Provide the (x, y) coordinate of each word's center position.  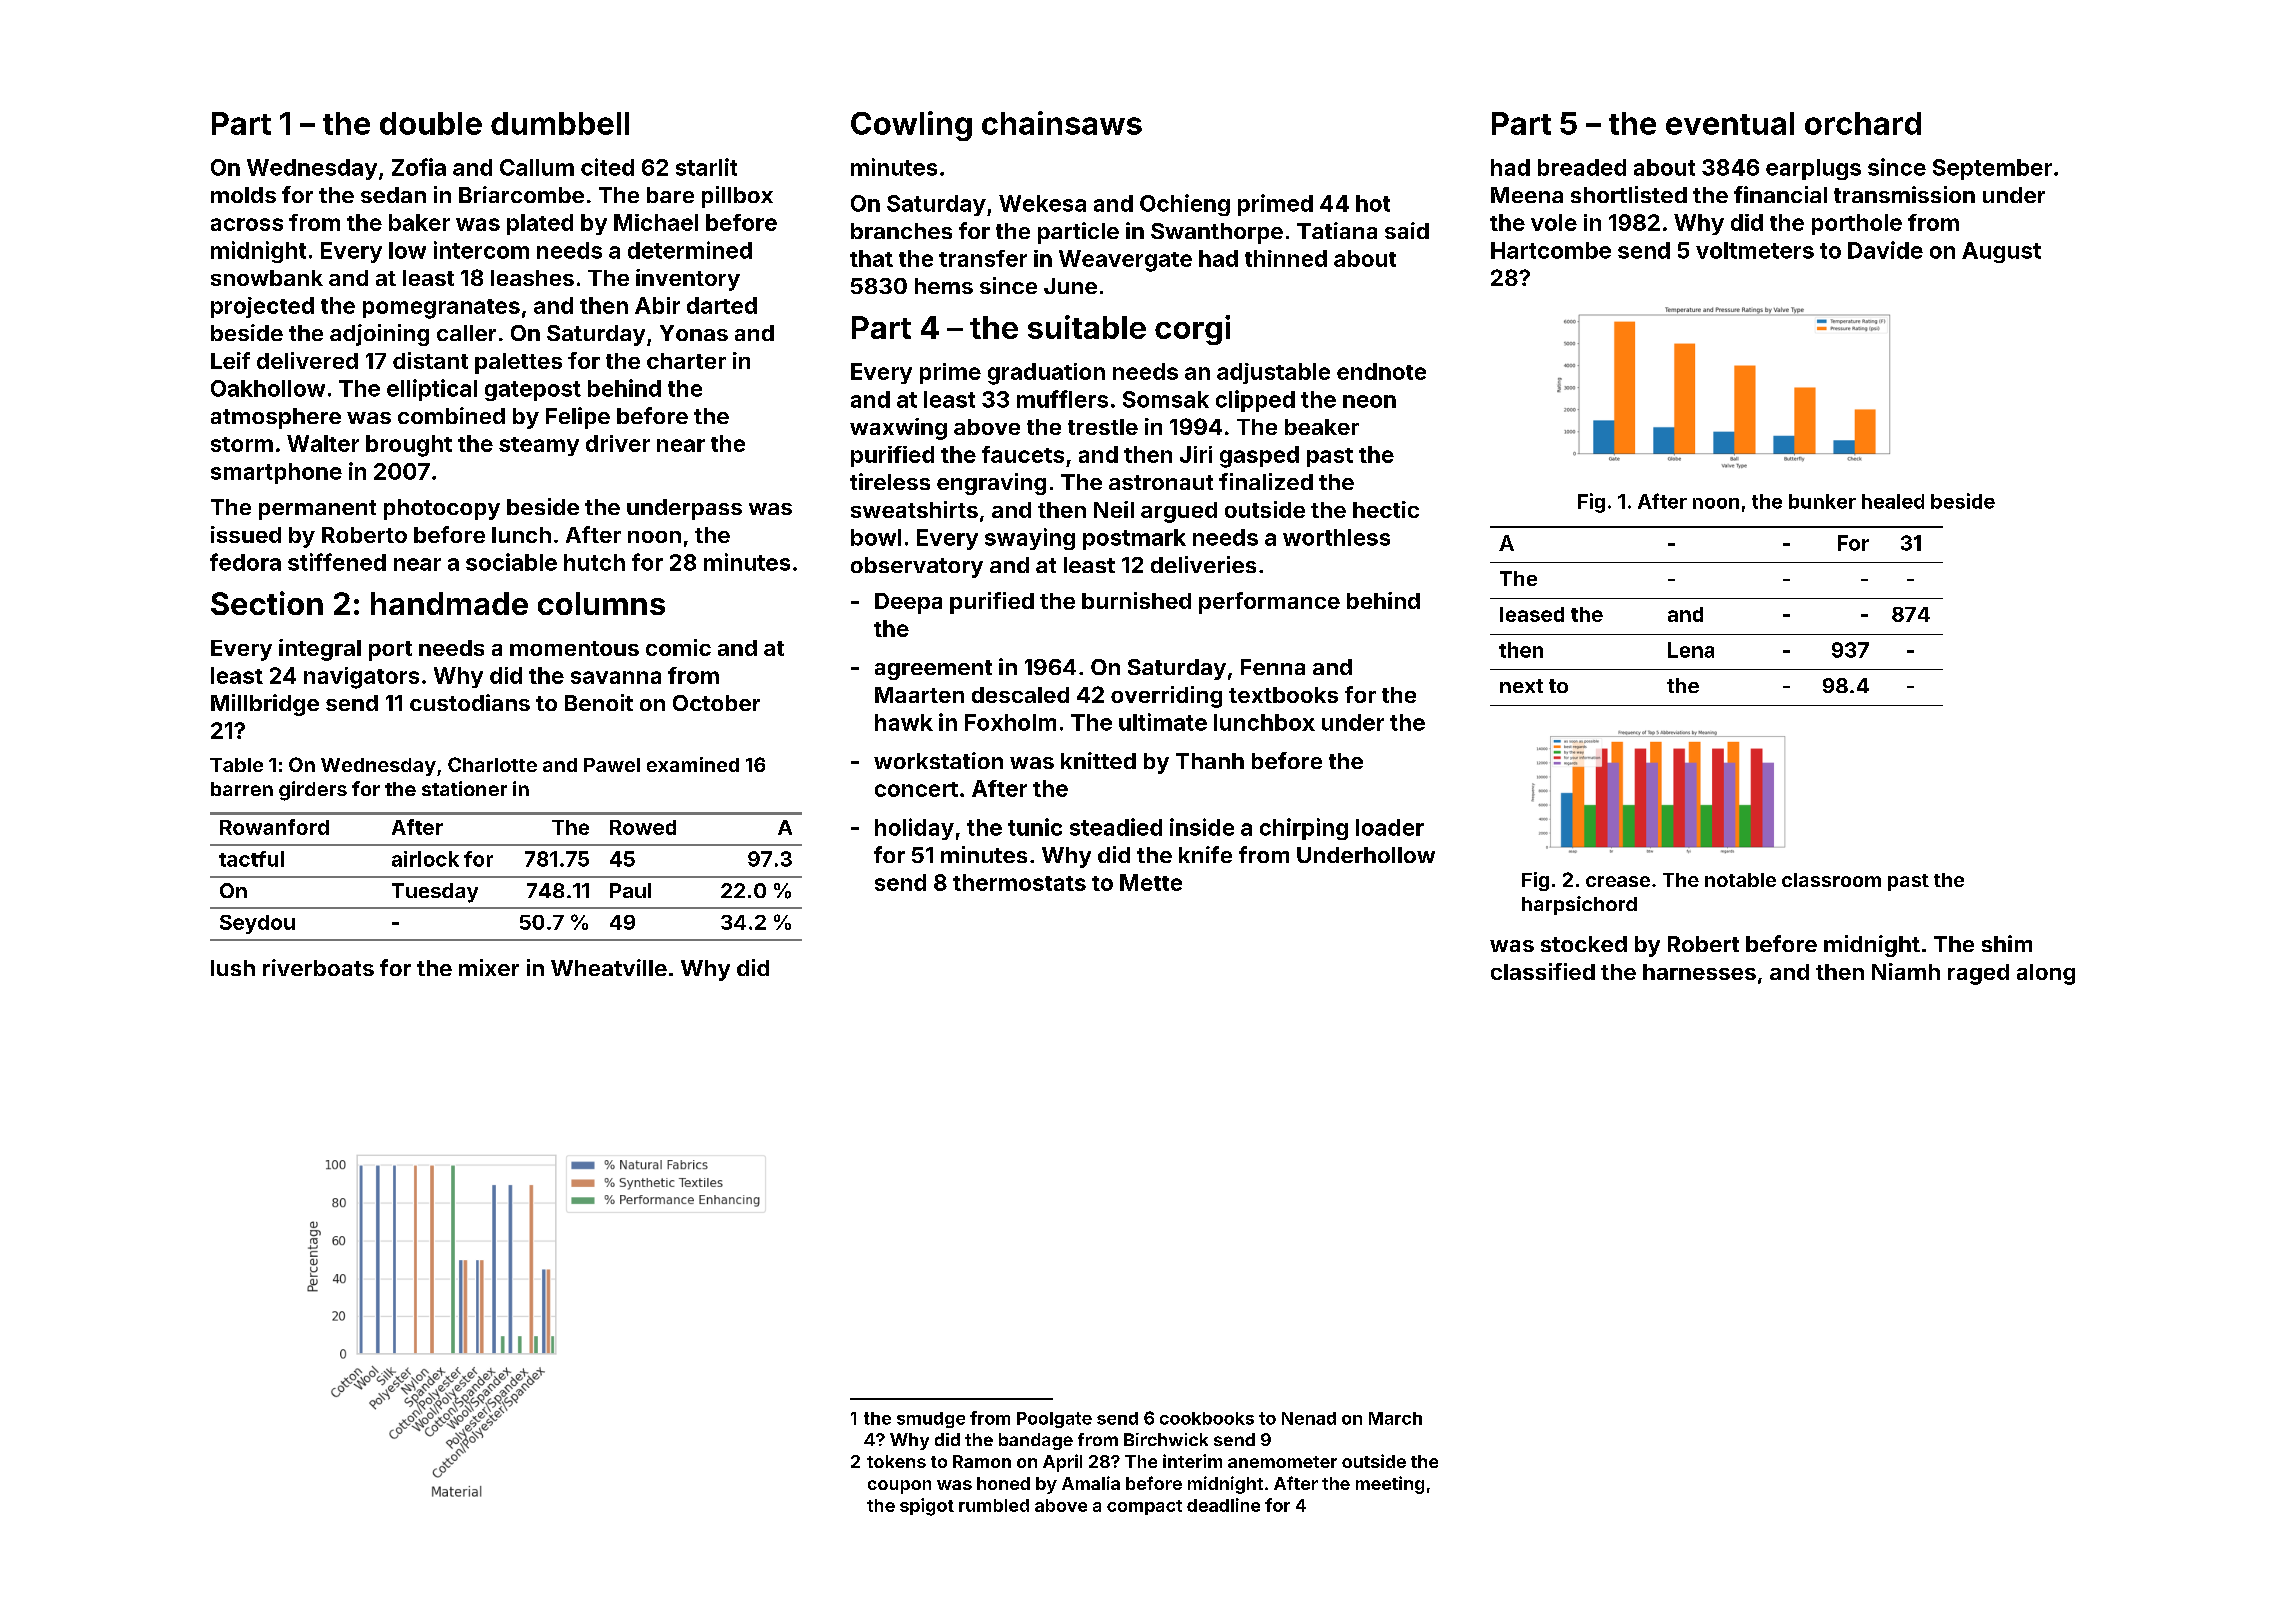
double (431, 123)
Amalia (1091, 1483)
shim (2007, 943)
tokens (896, 1461)
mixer (489, 967)
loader (1390, 827)
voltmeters (1755, 250)
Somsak (1166, 399)
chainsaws (1062, 123)
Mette (1151, 882)
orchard (1863, 123)
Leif (230, 360)
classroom (1831, 880)
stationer (464, 788)
